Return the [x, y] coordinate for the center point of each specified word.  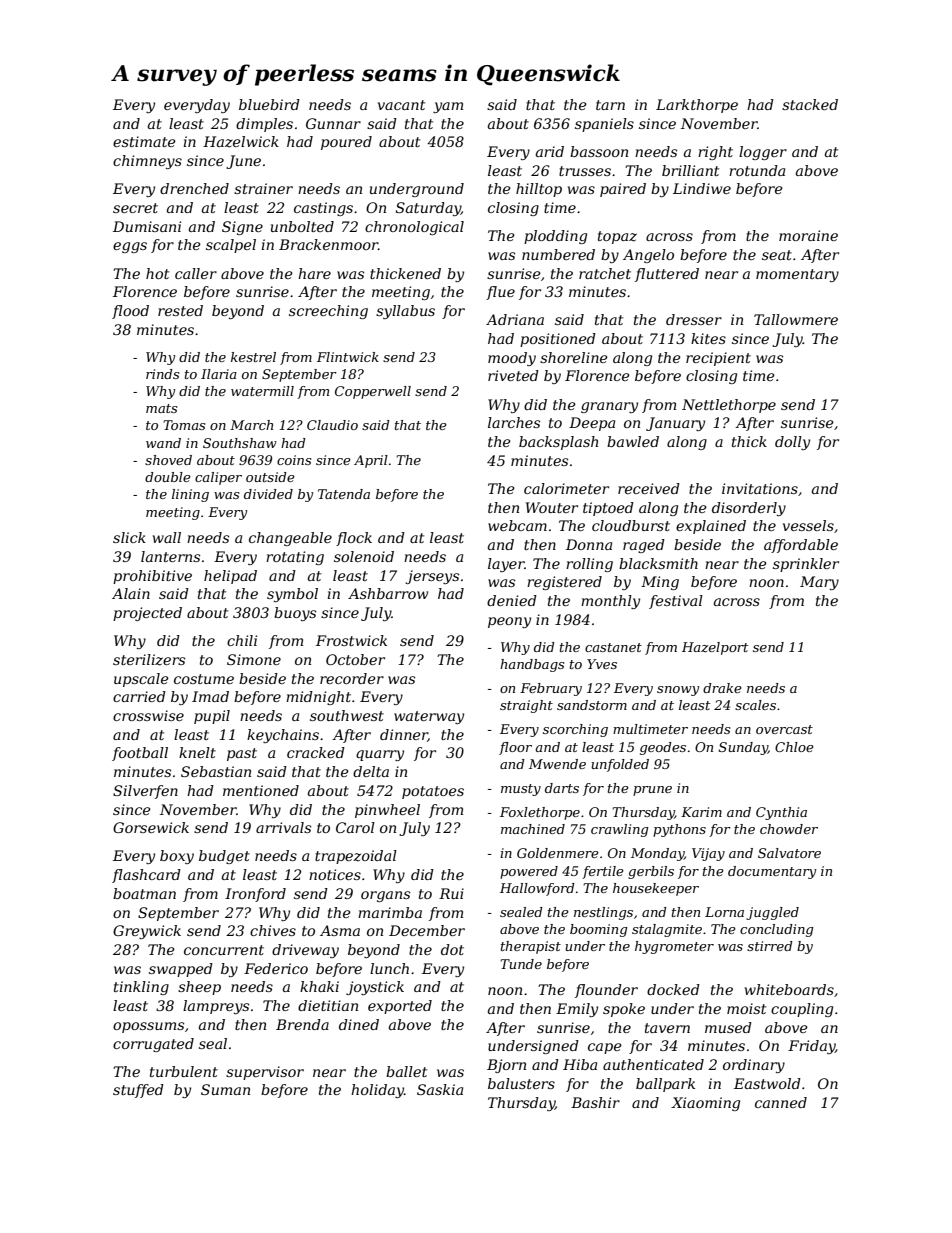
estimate [144, 141]
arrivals [283, 827]
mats [161, 408]
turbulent [184, 1071]
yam [448, 107]
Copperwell [373, 392]
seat [777, 255]
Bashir [595, 1102]
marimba [390, 912]
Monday [657, 854]
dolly [792, 443]
